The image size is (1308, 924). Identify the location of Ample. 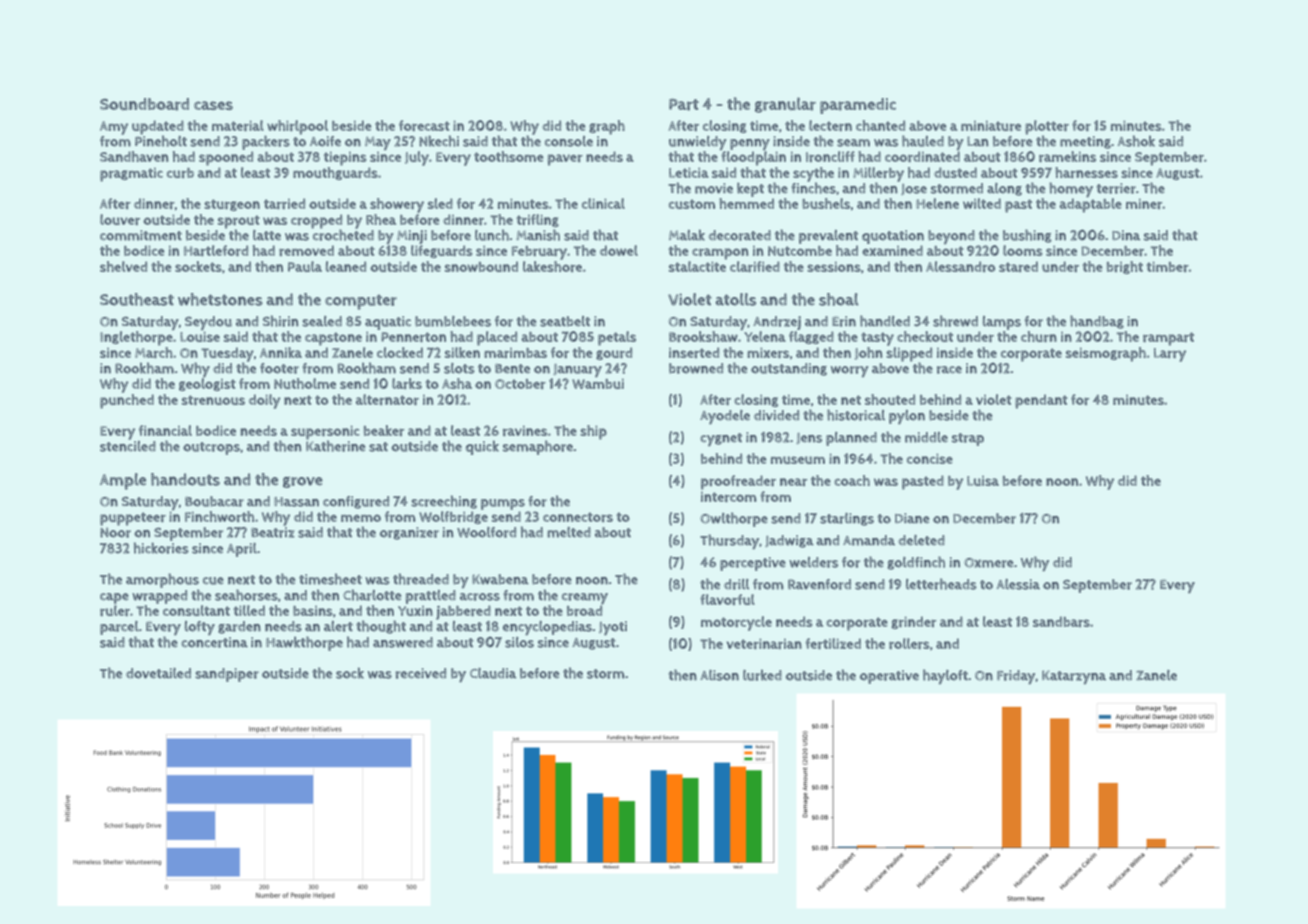
(123, 481).
